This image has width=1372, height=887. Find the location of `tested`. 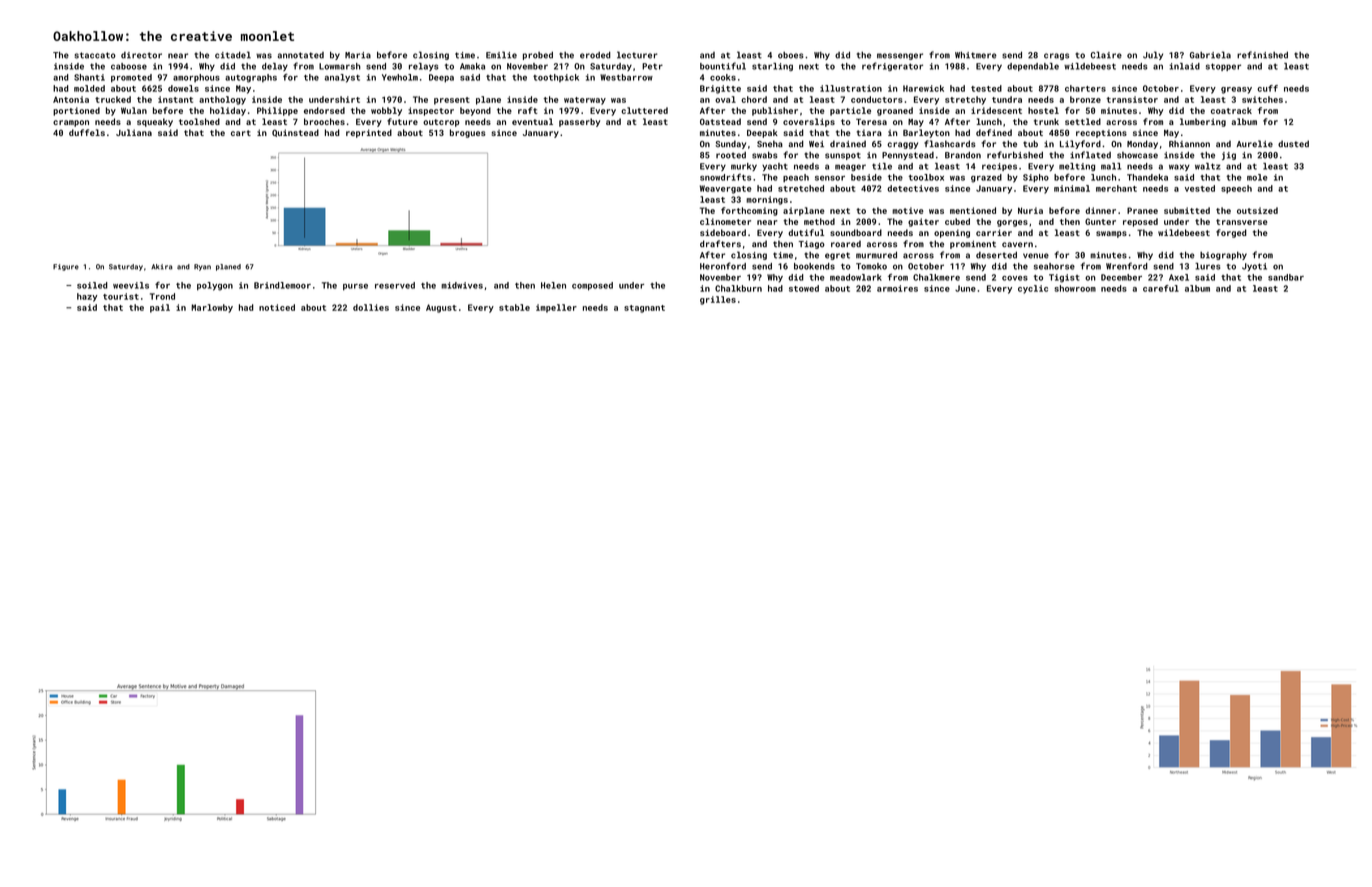

tested is located at coordinates (986, 88).
